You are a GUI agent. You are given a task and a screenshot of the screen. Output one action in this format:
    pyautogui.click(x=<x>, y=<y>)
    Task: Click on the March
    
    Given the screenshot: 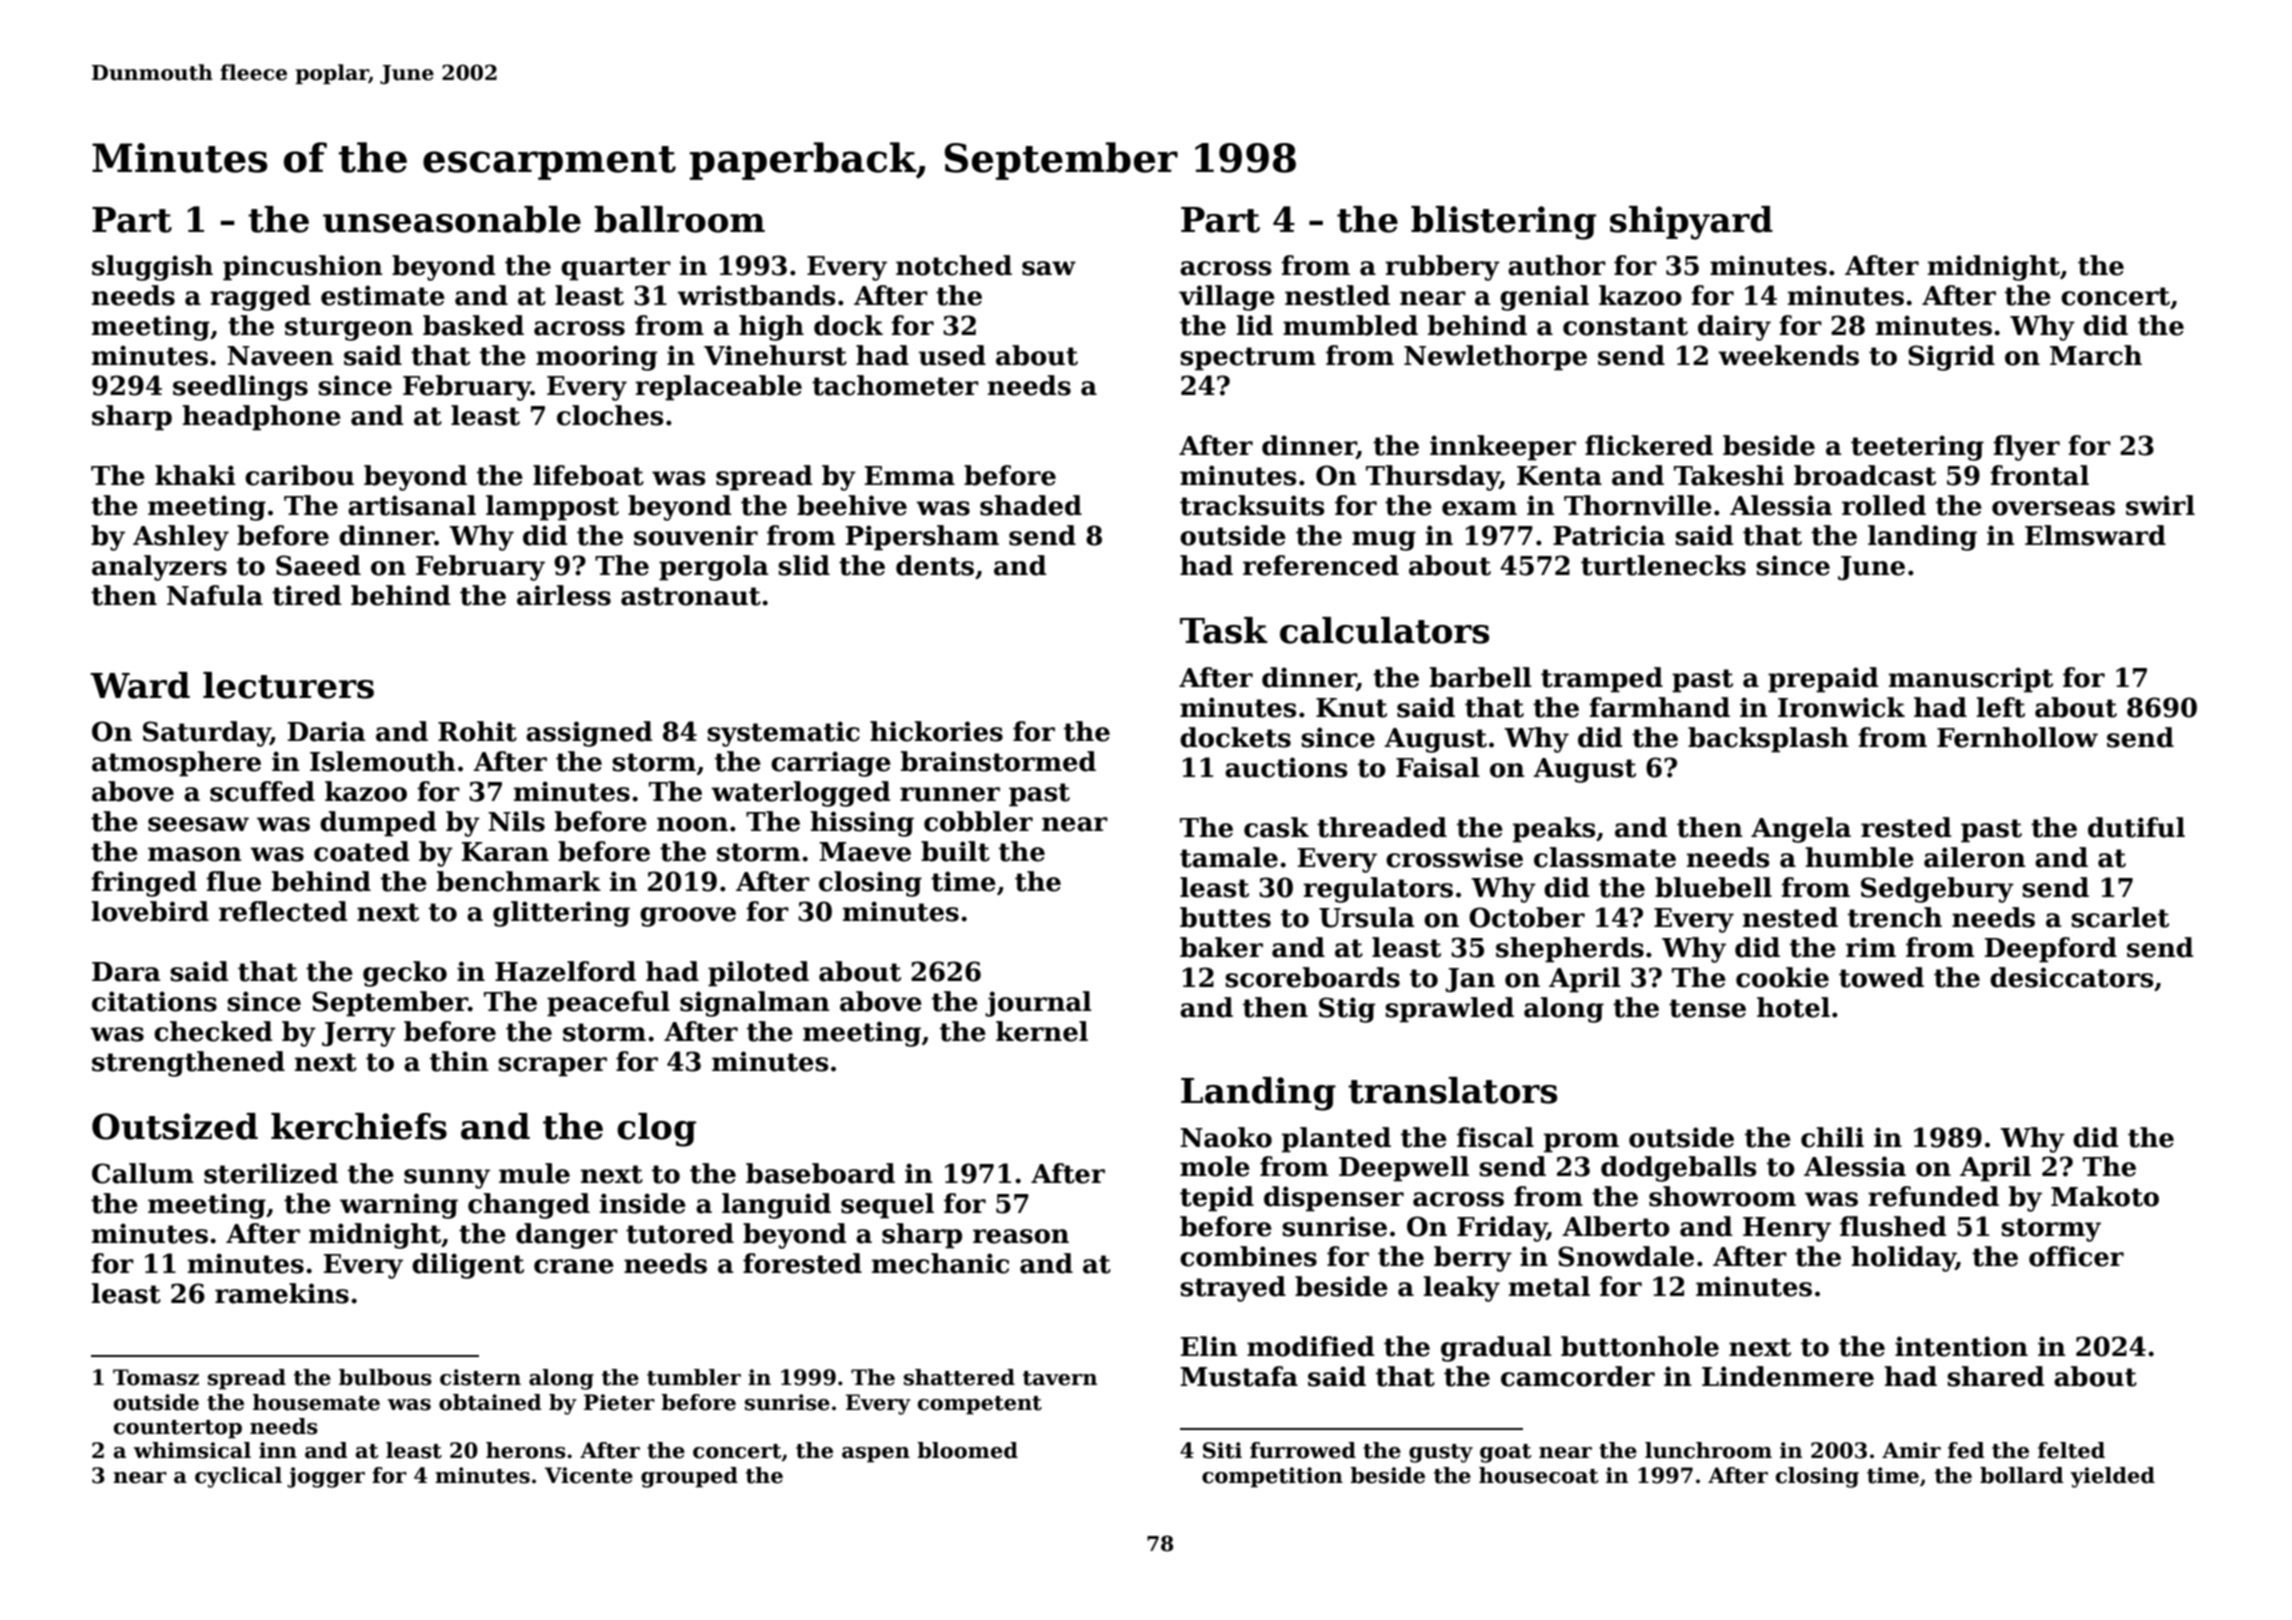 What is the action you would take?
    pyautogui.click(x=2096, y=355)
